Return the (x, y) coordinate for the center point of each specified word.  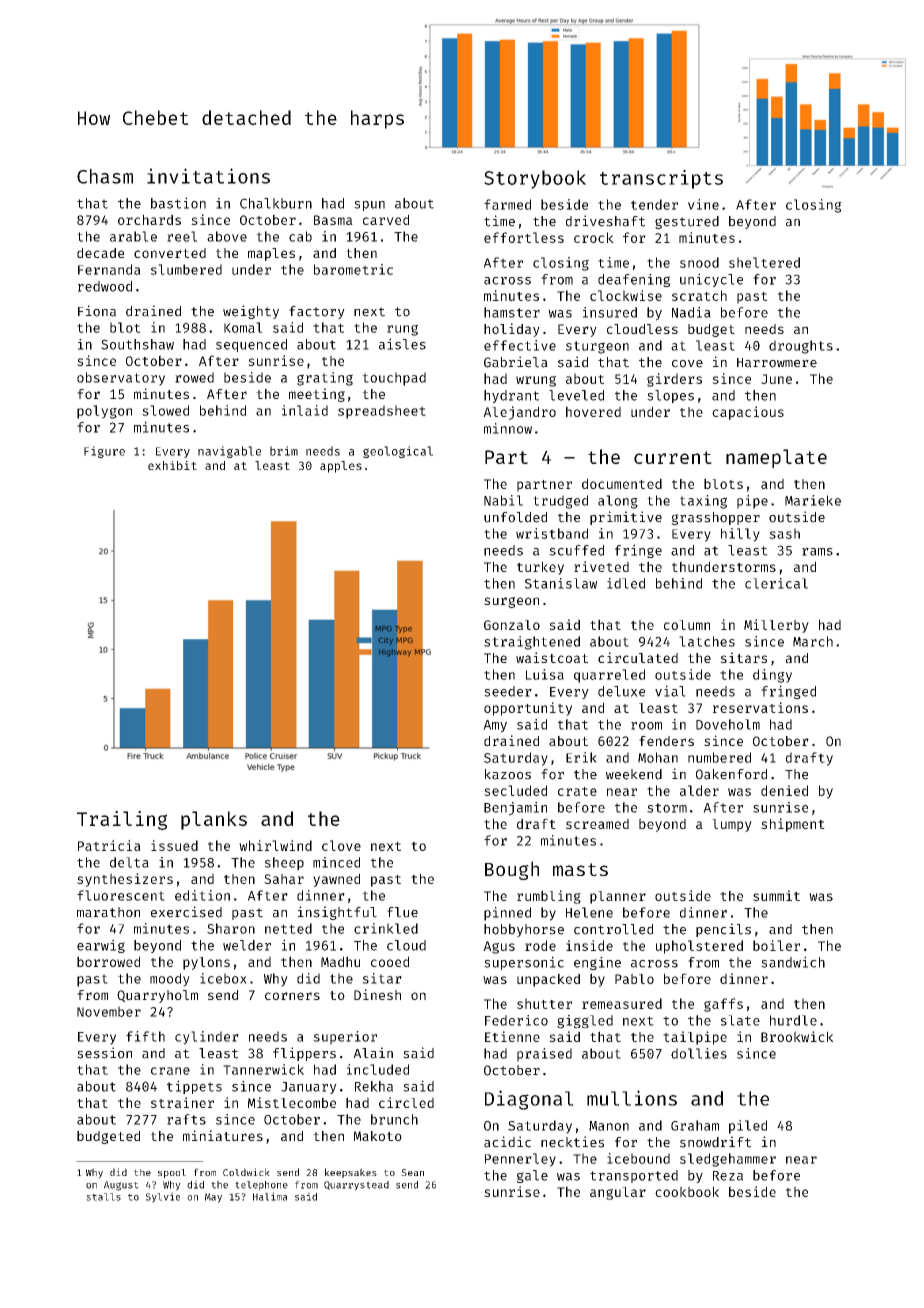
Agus (499, 947)
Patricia (109, 845)
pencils (723, 930)
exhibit (172, 465)
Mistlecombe (292, 1102)
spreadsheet (382, 412)
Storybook (535, 179)
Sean (412, 1172)
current (673, 457)
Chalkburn (276, 203)
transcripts (661, 179)
